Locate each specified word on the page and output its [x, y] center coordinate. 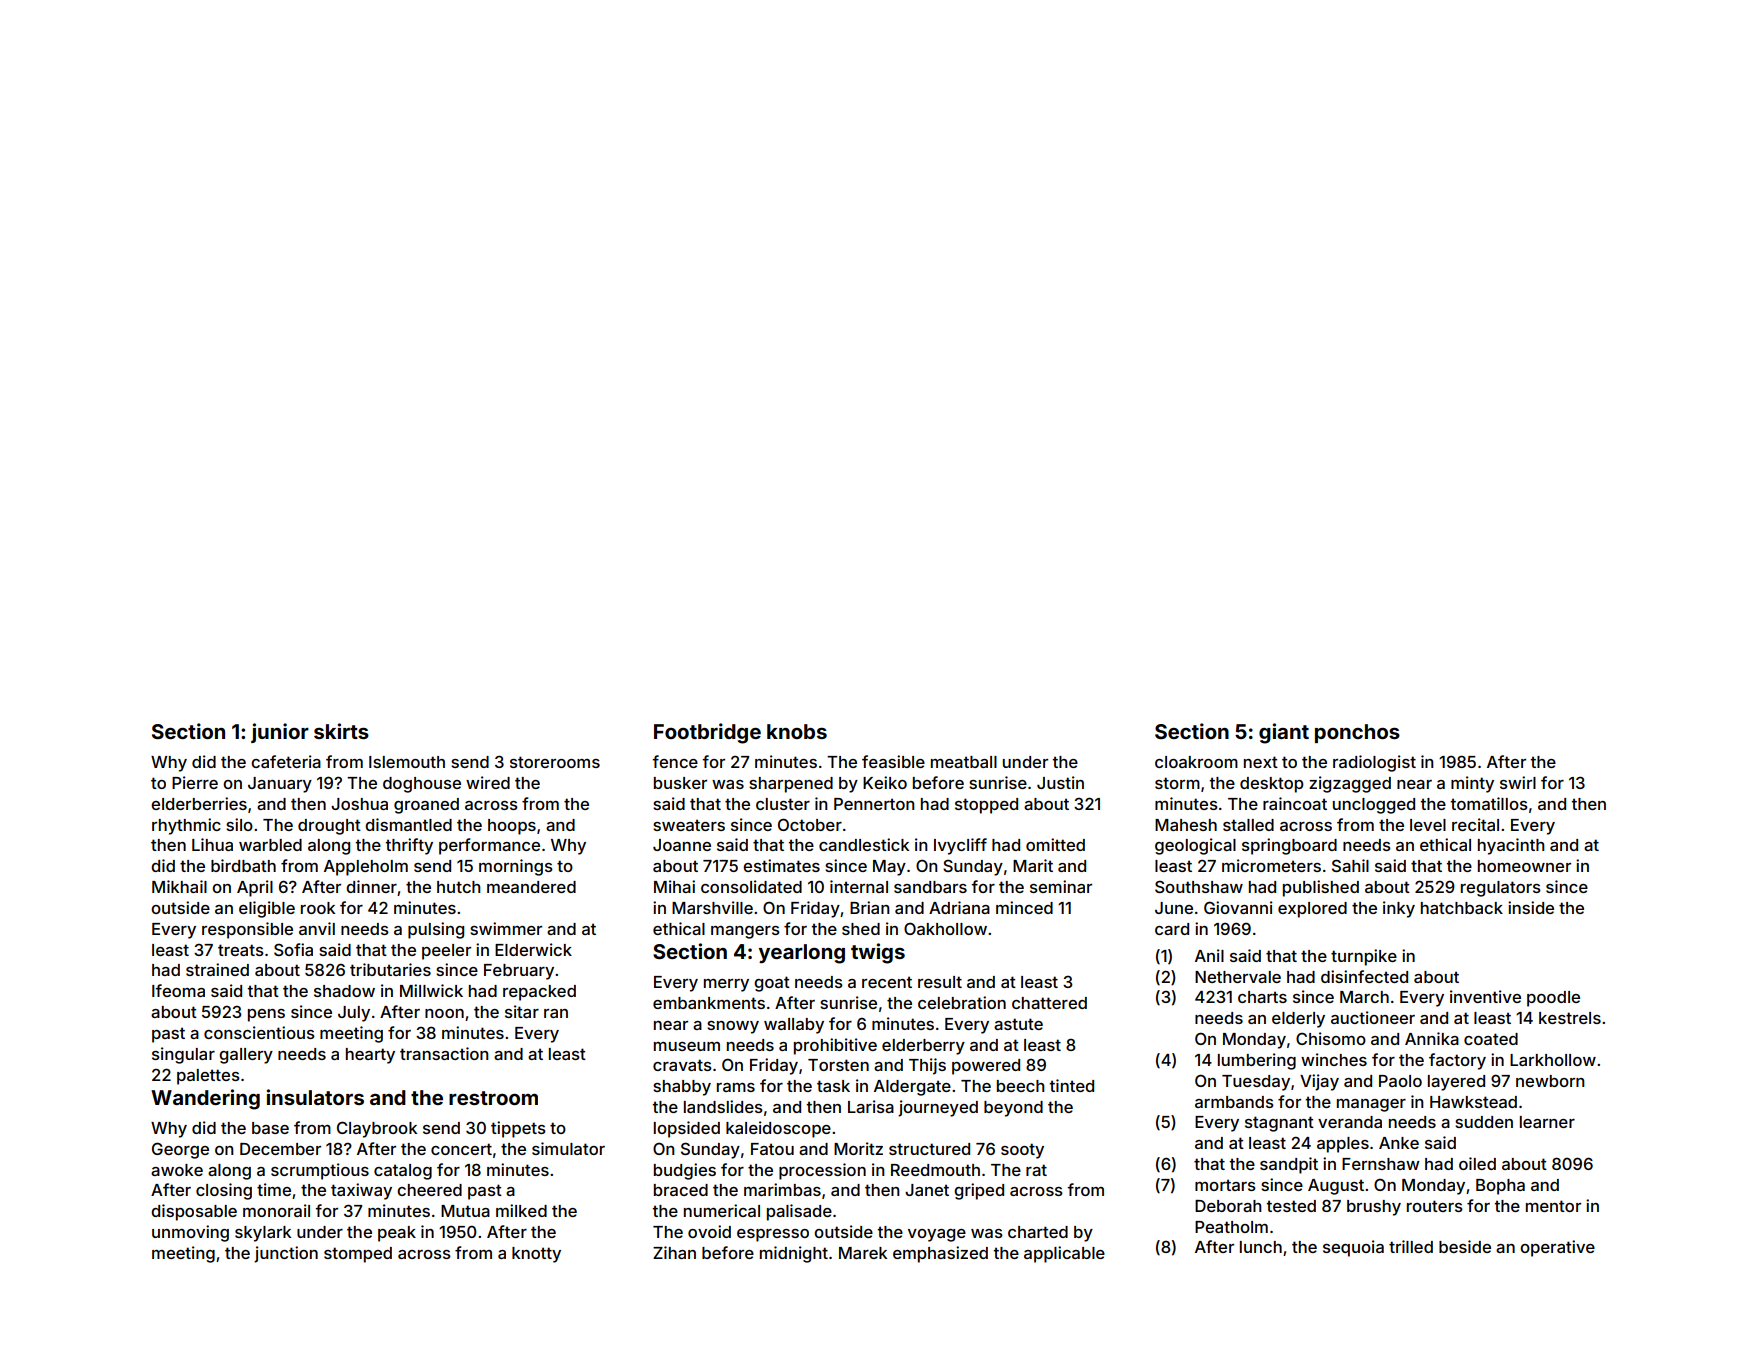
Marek [863, 1253]
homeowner [1524, 866]
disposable [194, 1212]
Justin [1060, 782]
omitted [1055, 844]
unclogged [1374, 806]
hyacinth [1511, 846]
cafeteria [286, 761]
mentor [1553, 1206]
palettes [208, 1077]
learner [1547, 1122]
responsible [247, 930]
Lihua [212, 844]
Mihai [674, 886]
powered [986, 1067]
